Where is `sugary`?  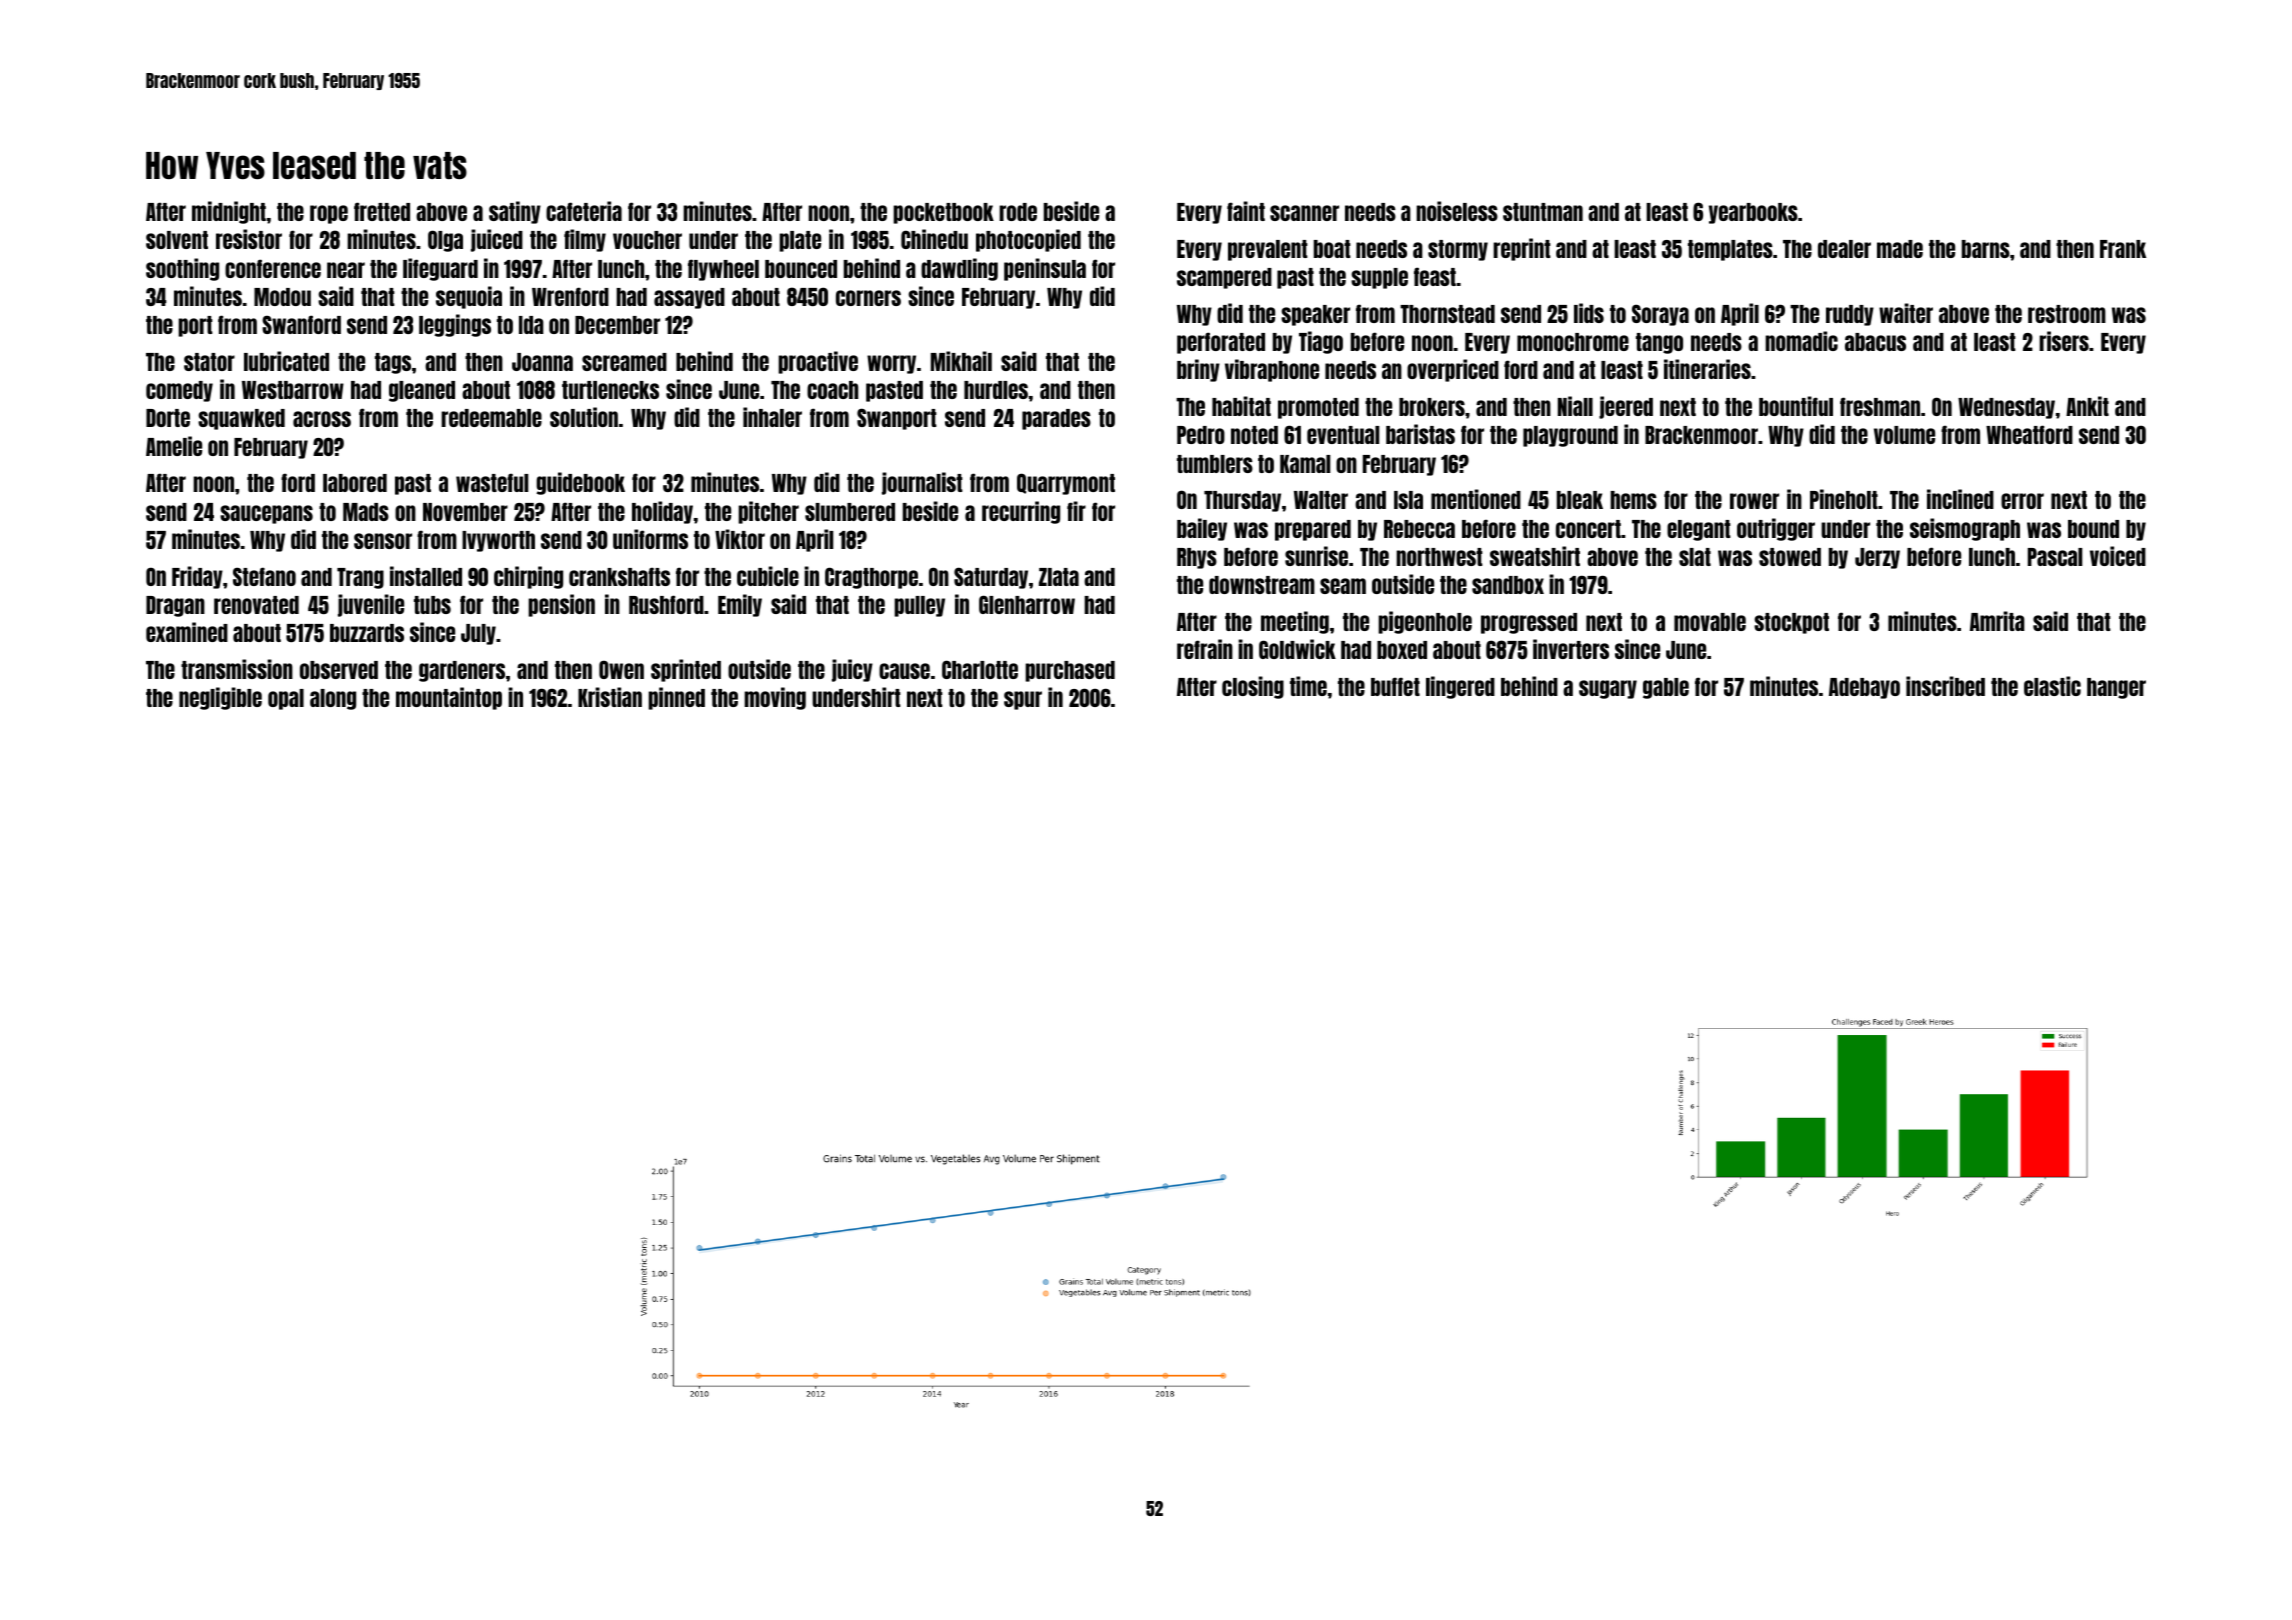
sugary is located at coordinates (1608, 689).
